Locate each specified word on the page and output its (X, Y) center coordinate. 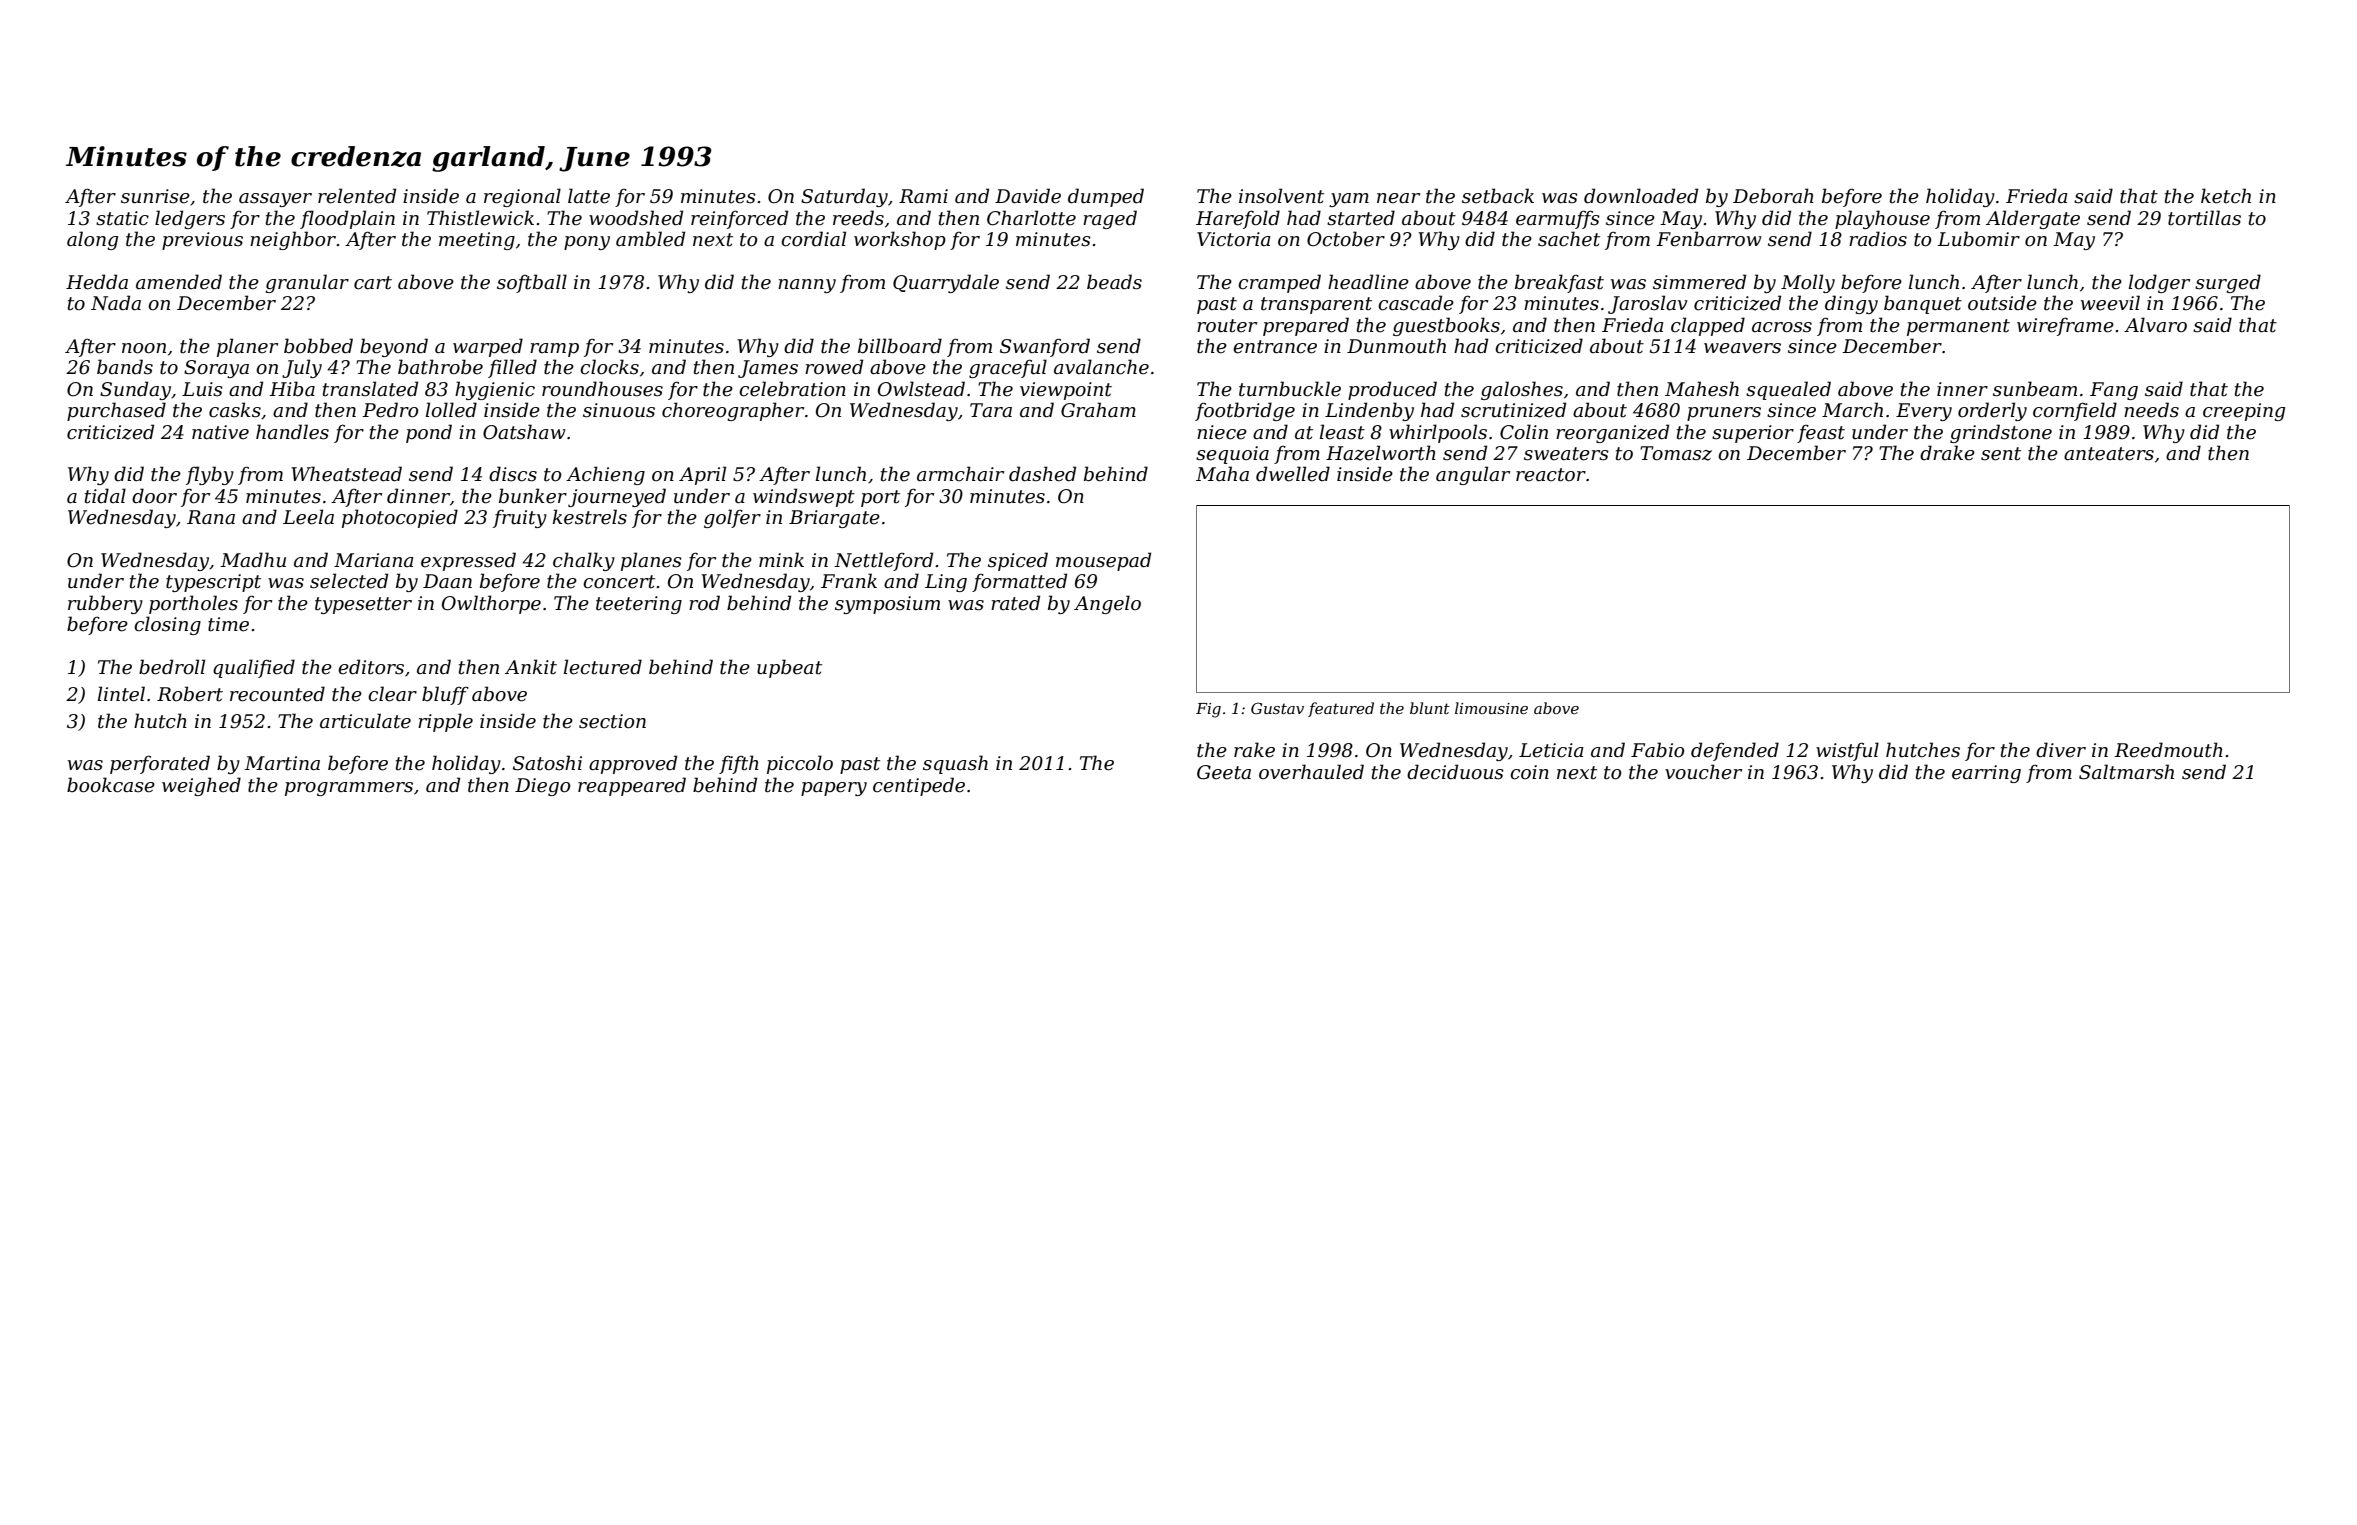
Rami (923, 196)
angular (1473, 475)
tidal (105, 496)
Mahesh (1702, 389)
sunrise (155, 196)
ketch (2226, 196)
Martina (282, 763)
